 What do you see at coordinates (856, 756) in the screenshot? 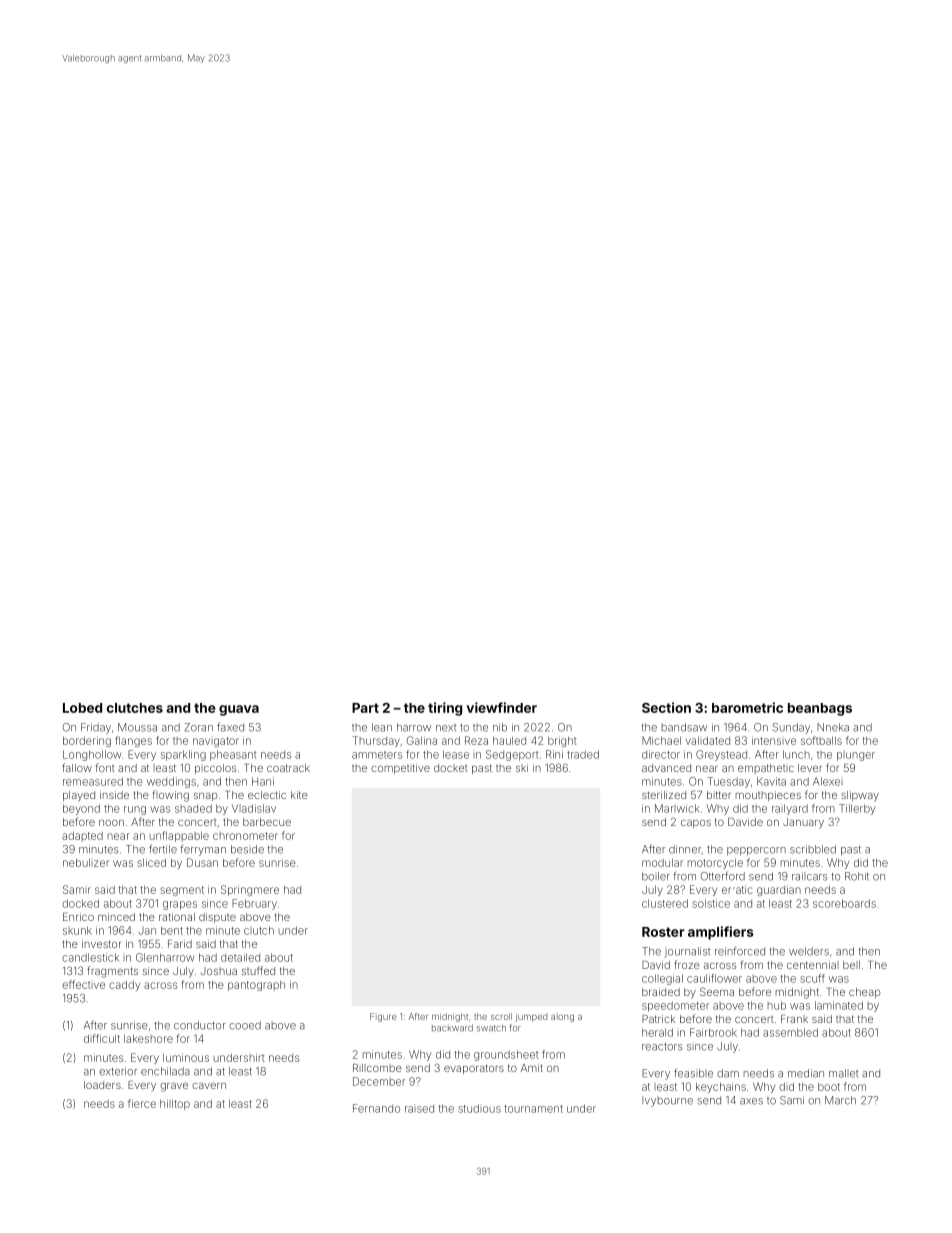
I see `plunger` at bounding box center [856, 756].
